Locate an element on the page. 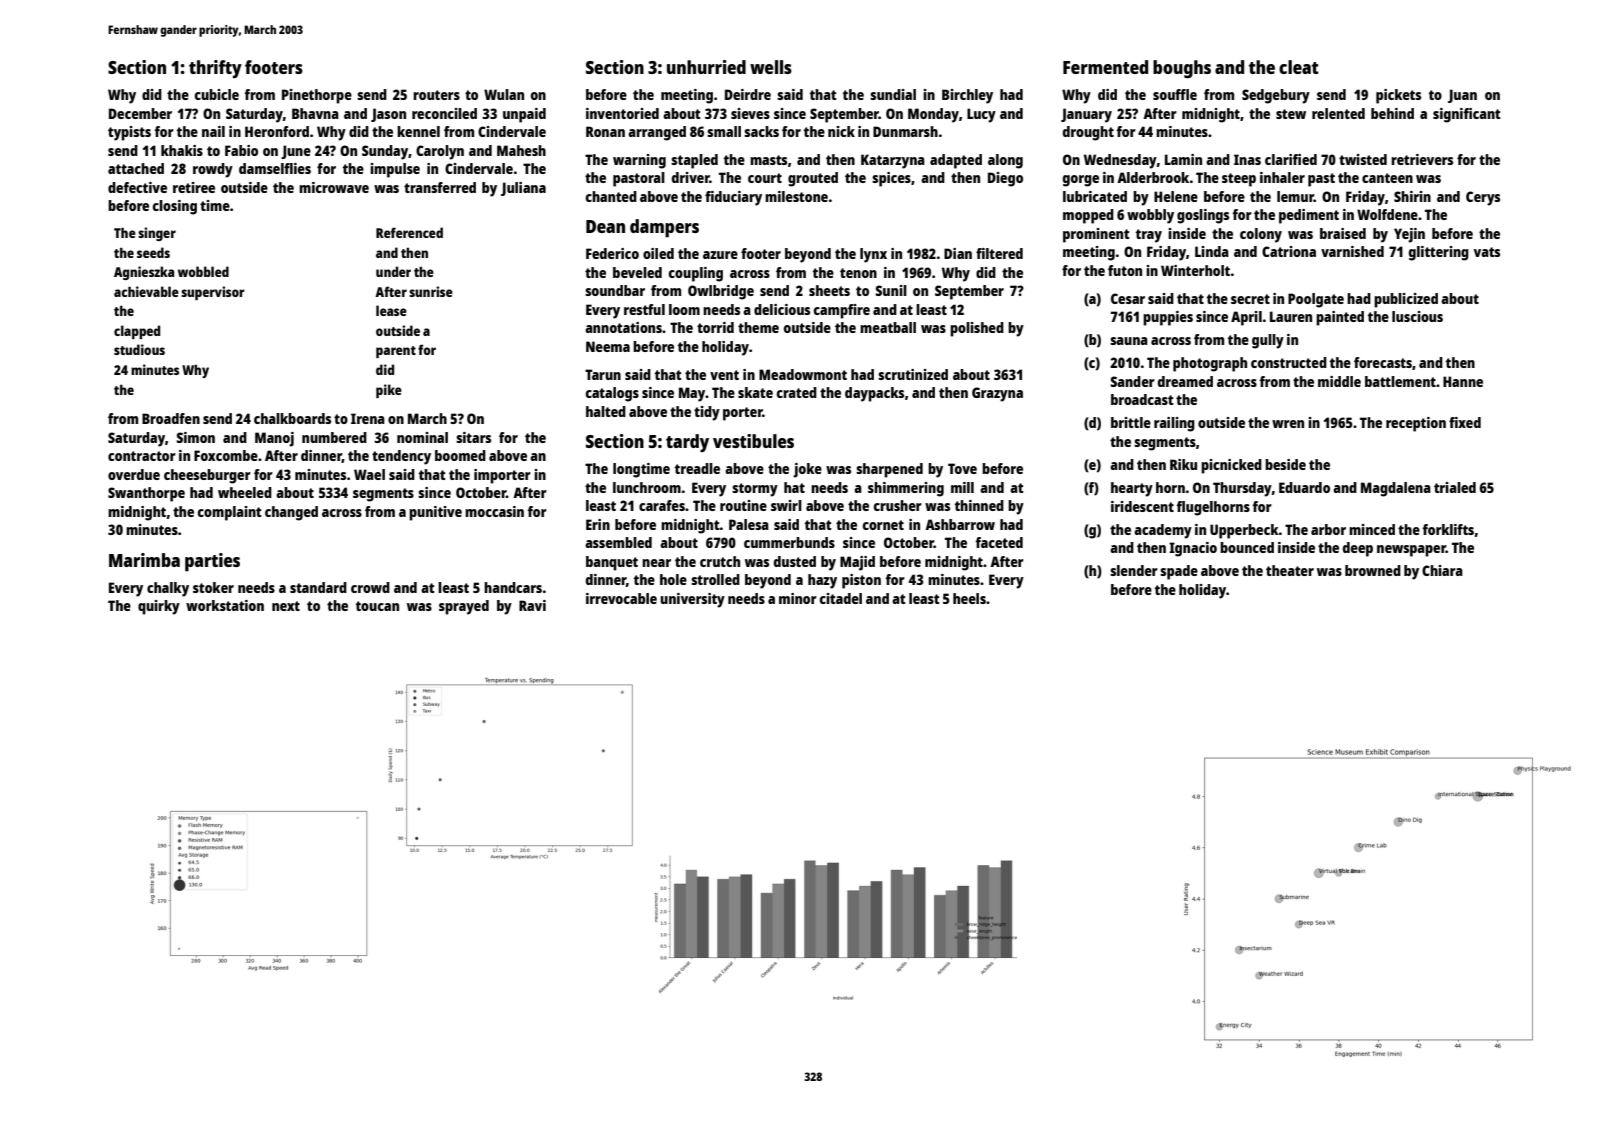 The width and height of the page is (1609, 1138). Pinethorpe is located at coordinates (317, 96).
